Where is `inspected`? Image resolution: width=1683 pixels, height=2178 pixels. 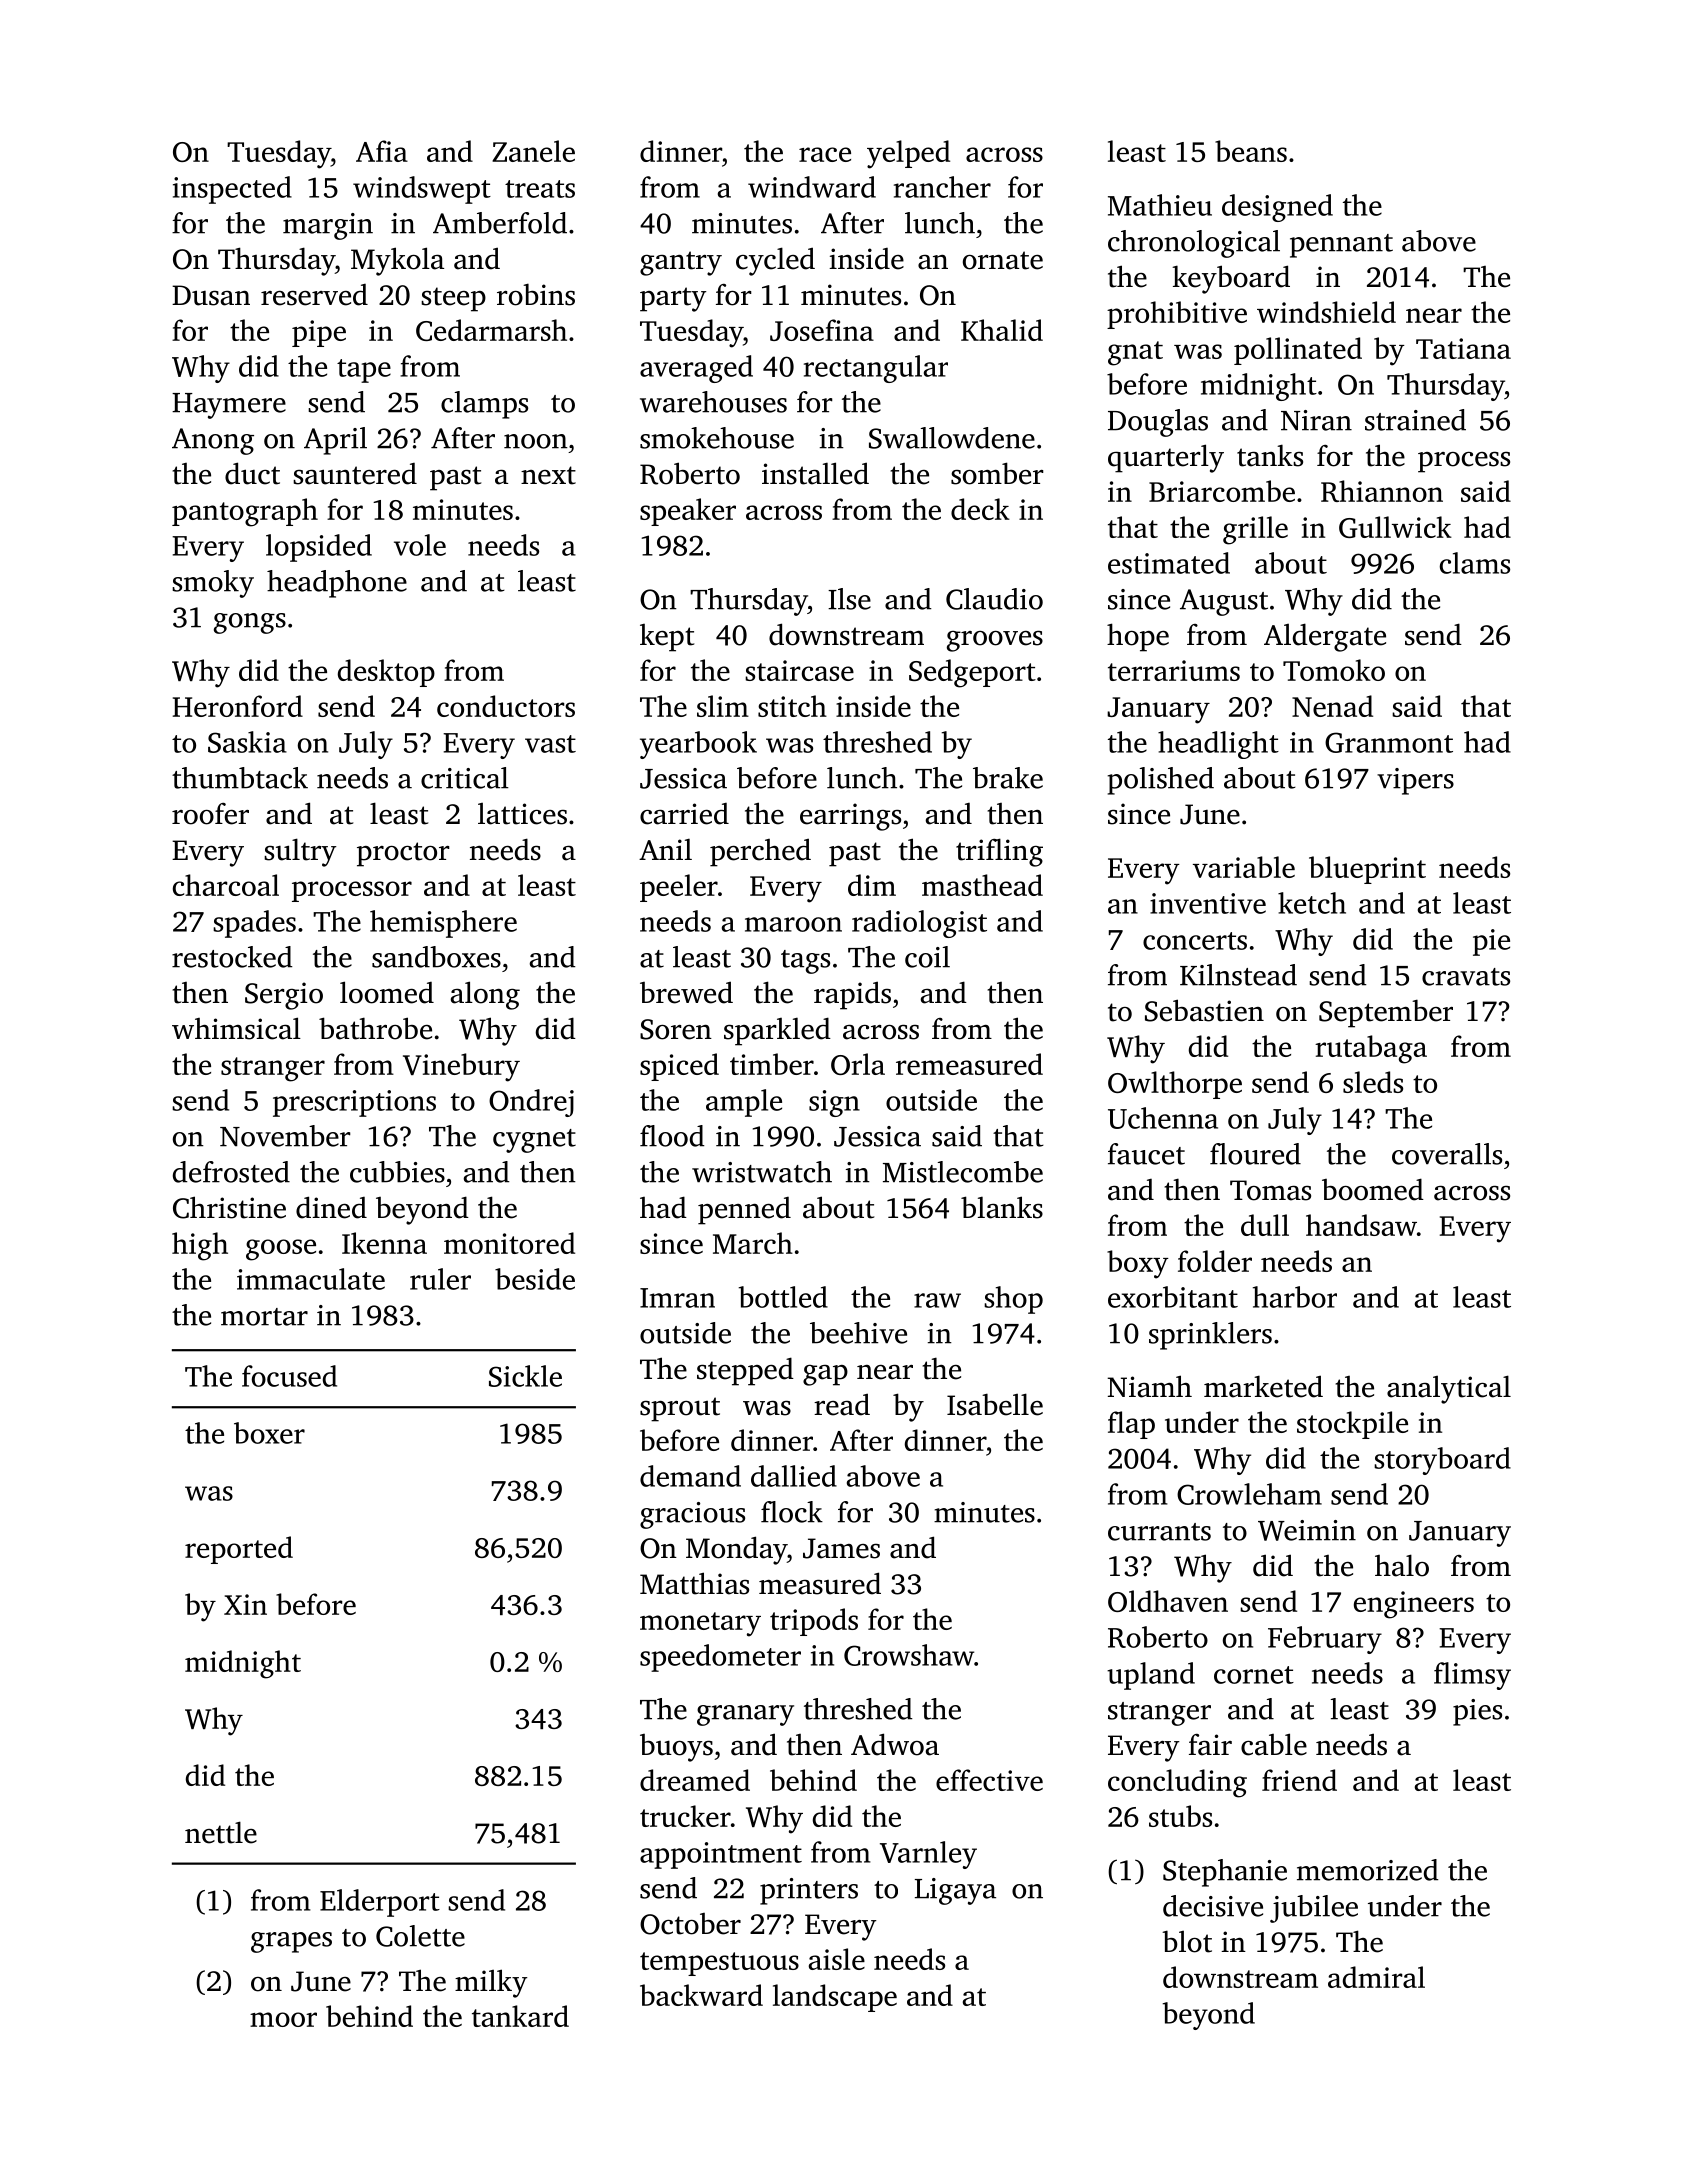 inspected is located at coordinates (232, 190).
